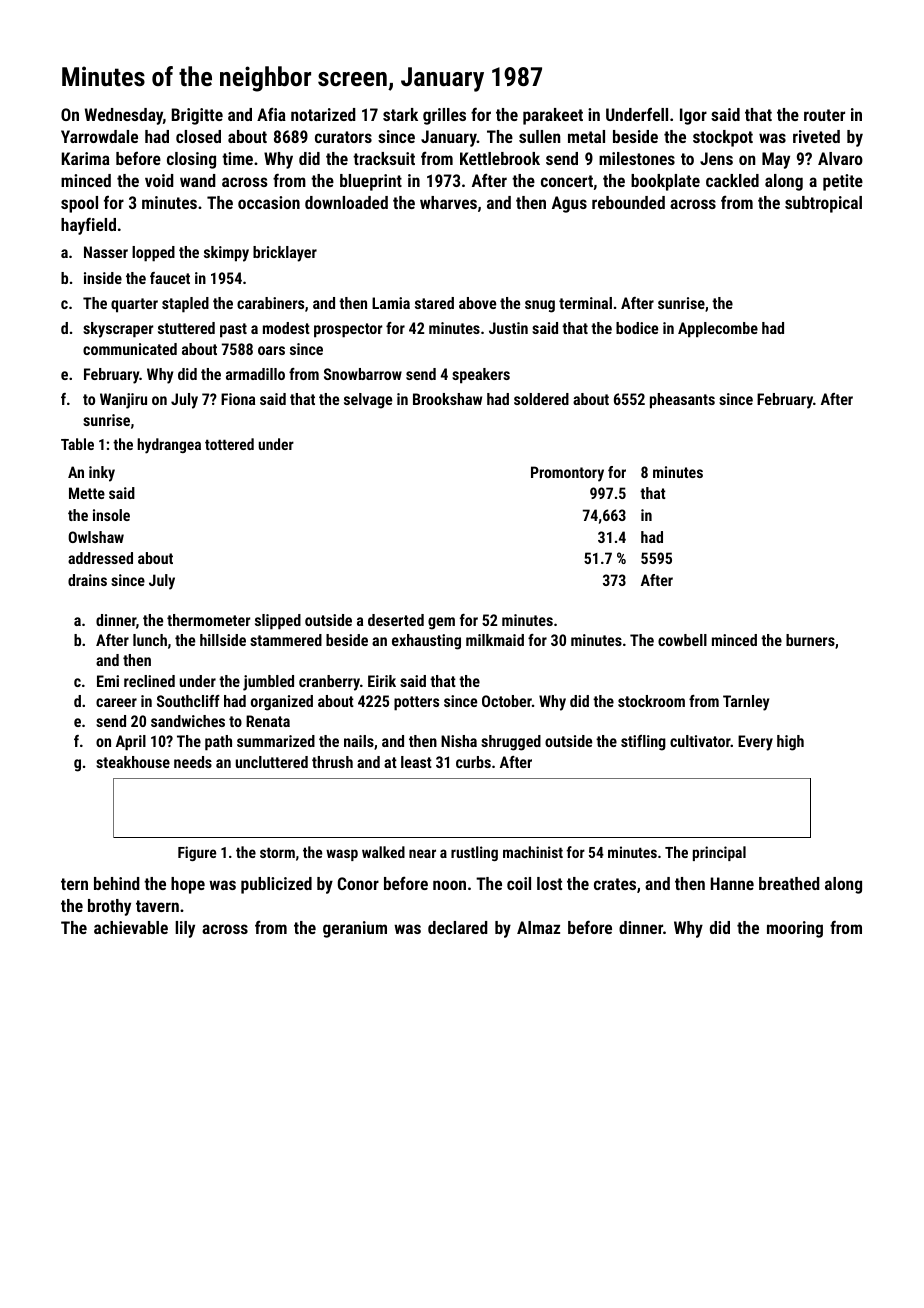  Describe the element at coordinates (541, 399) in the image. I see `soldered` at that location.
